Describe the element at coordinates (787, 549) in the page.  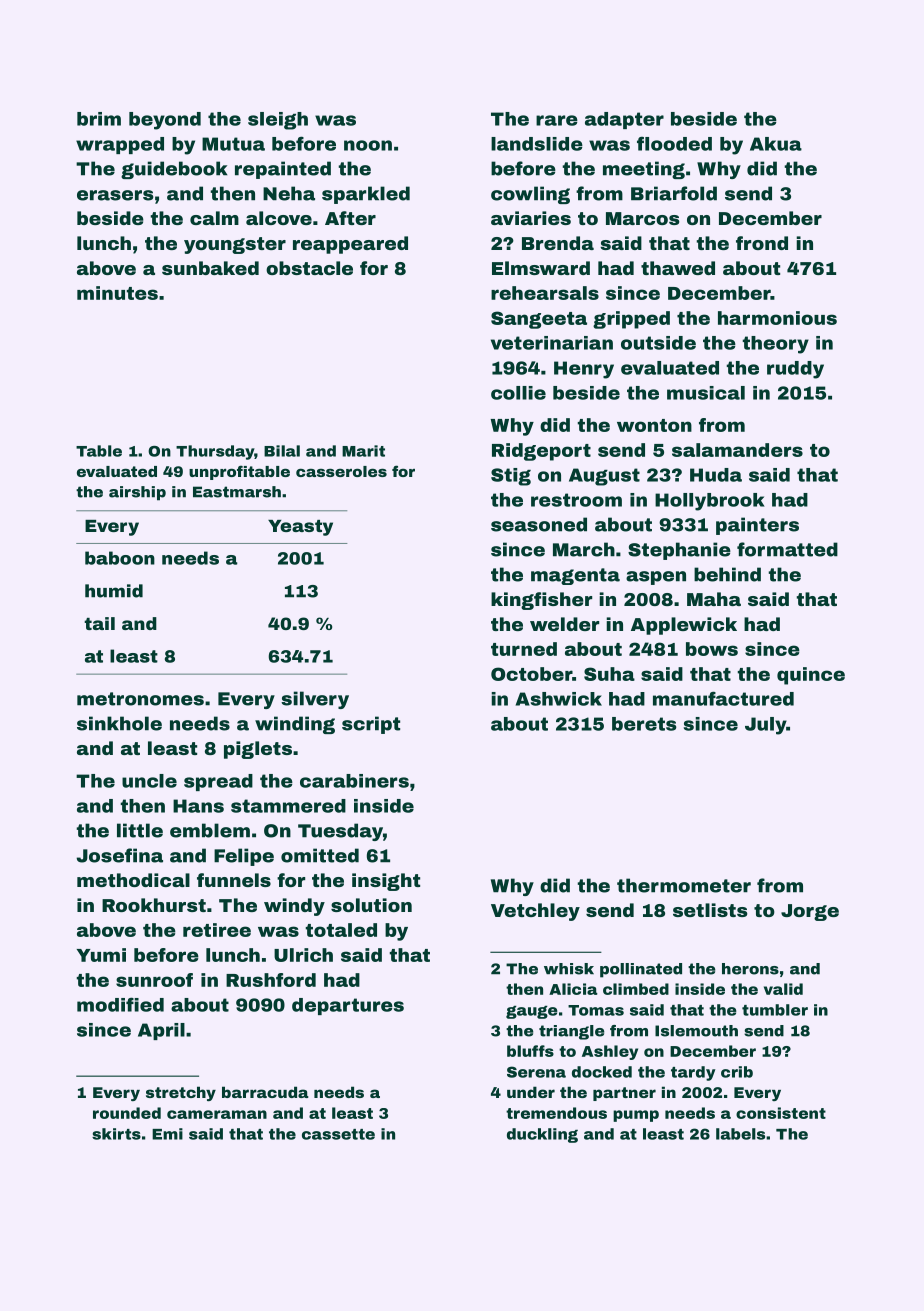
I see `formatted` at that location.
